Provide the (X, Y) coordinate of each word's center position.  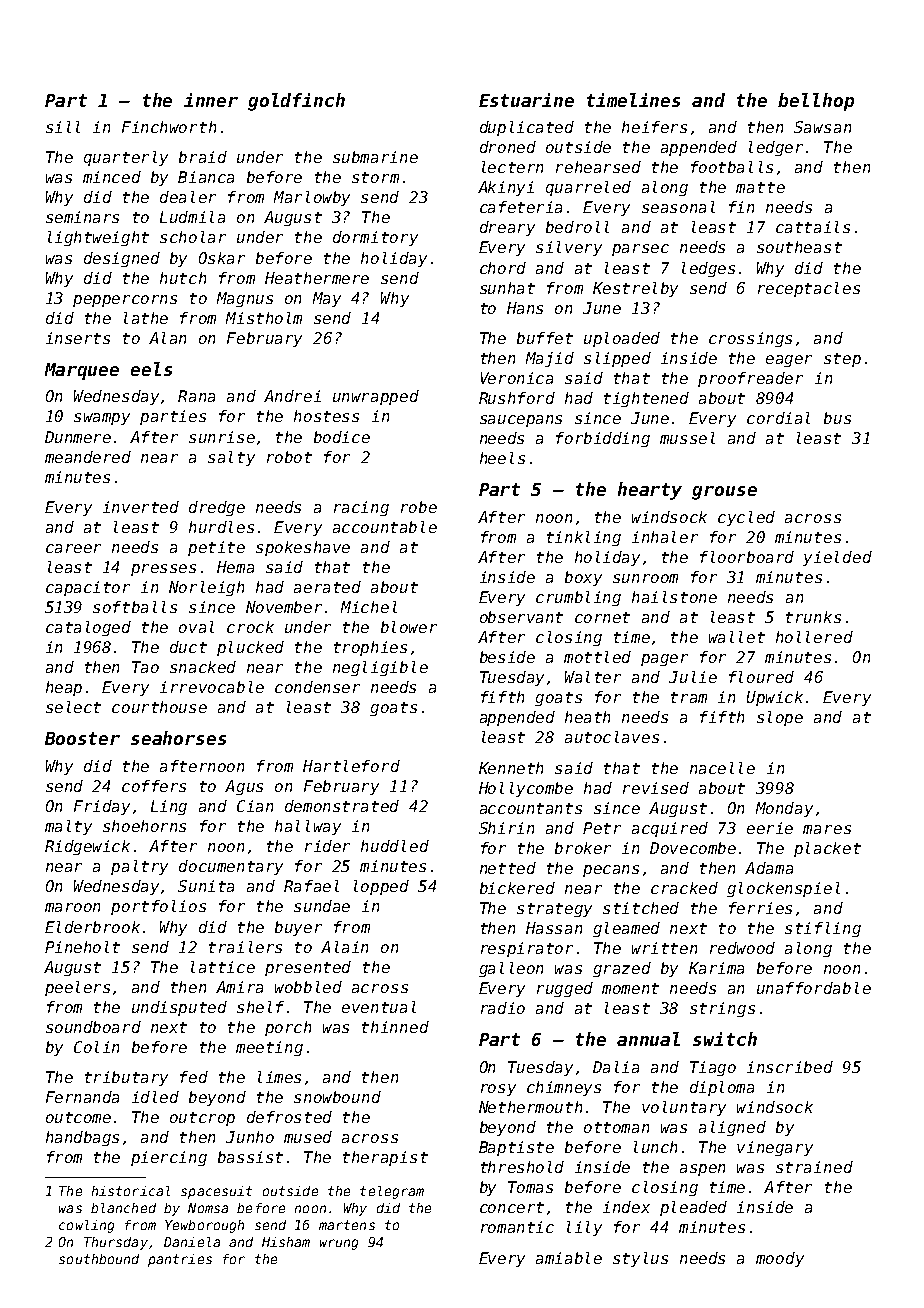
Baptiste (516, 1148)
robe (419, 507)
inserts (78, 338)
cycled (746, 518)
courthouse (159, 707)
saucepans (521, 421)
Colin (96, 1047)
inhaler (665, 537)
